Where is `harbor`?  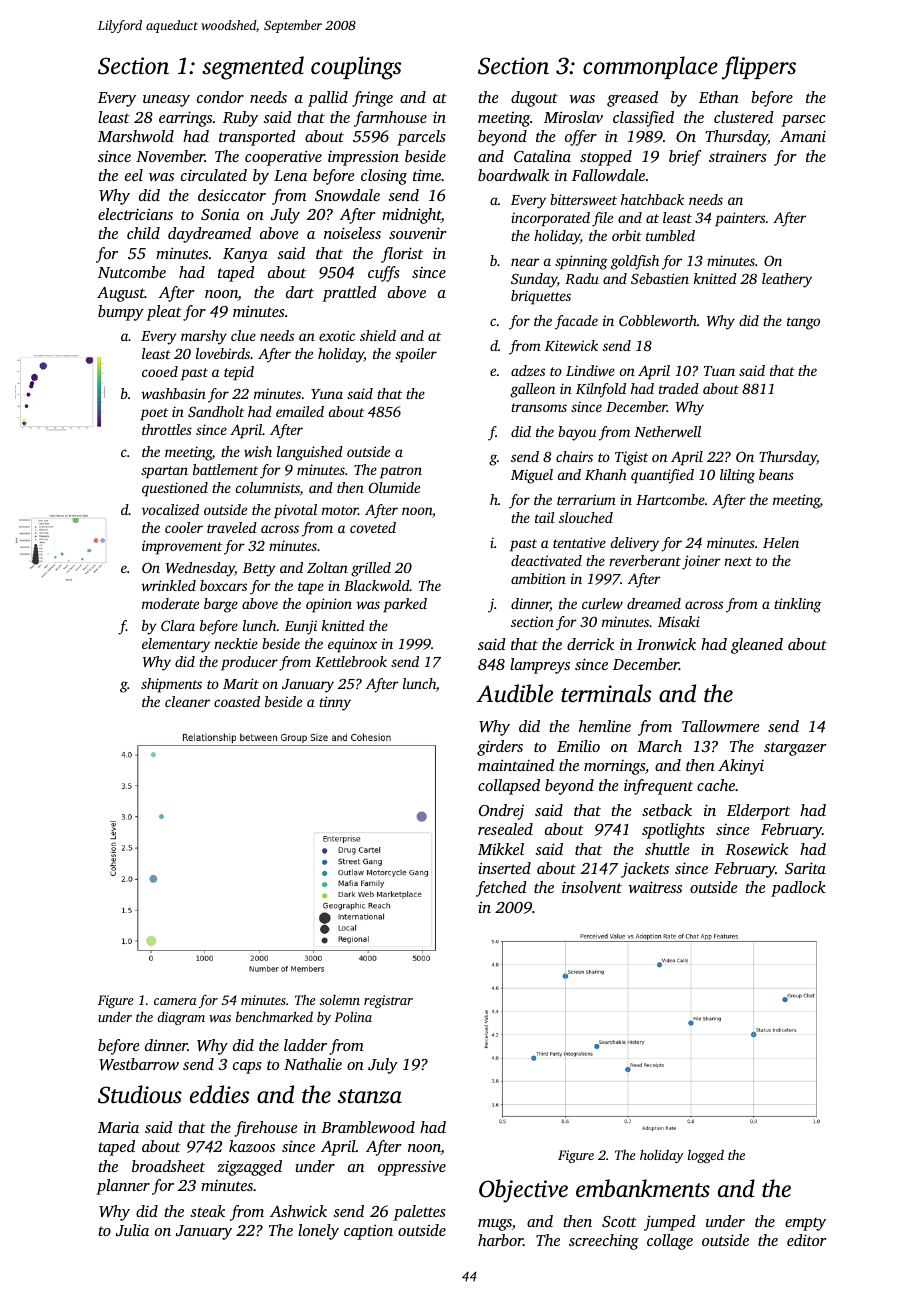 harbor is located at coordinates (500, 1240).
